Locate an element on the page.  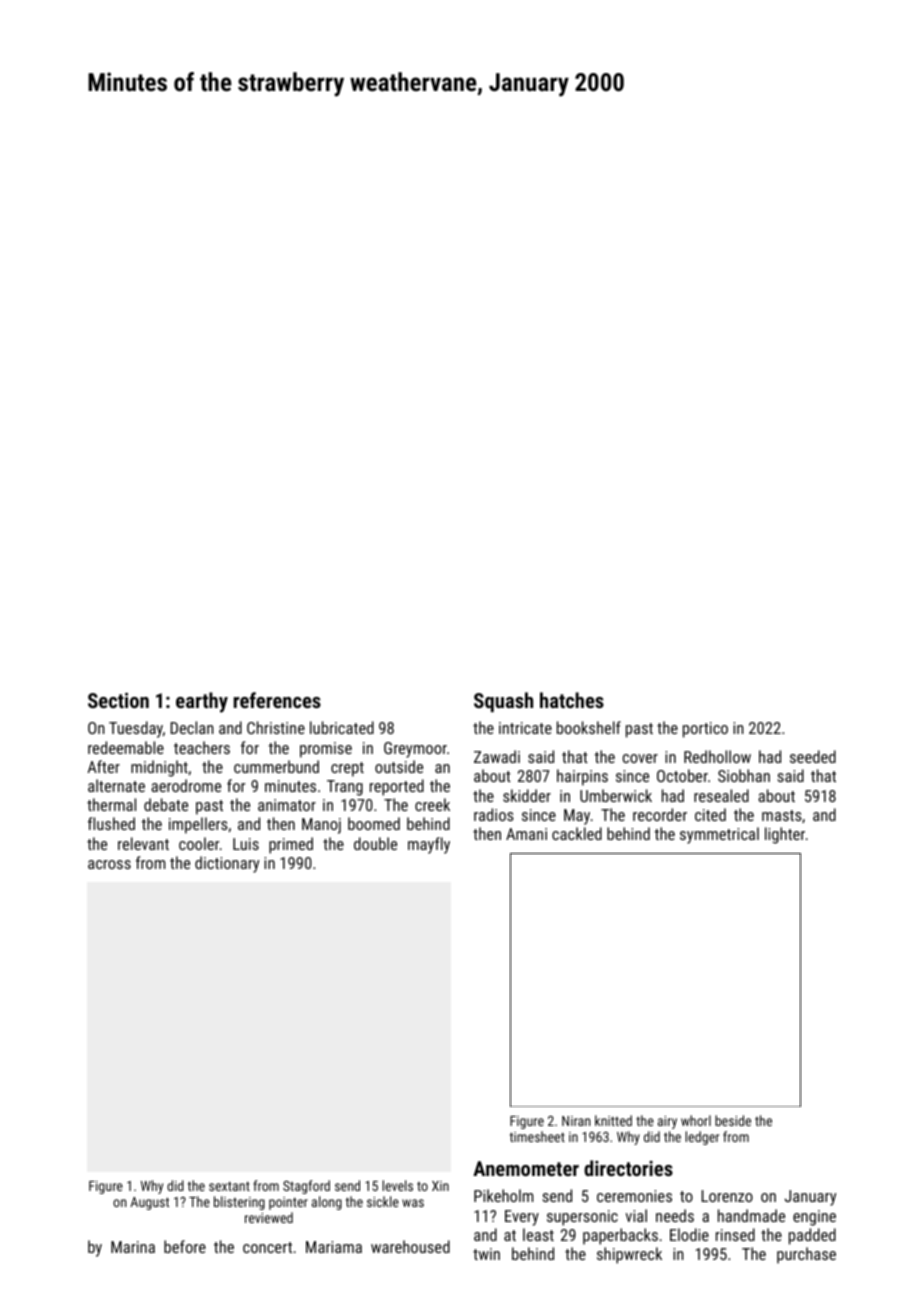
whorl is located at coordinates (696, 1120).
